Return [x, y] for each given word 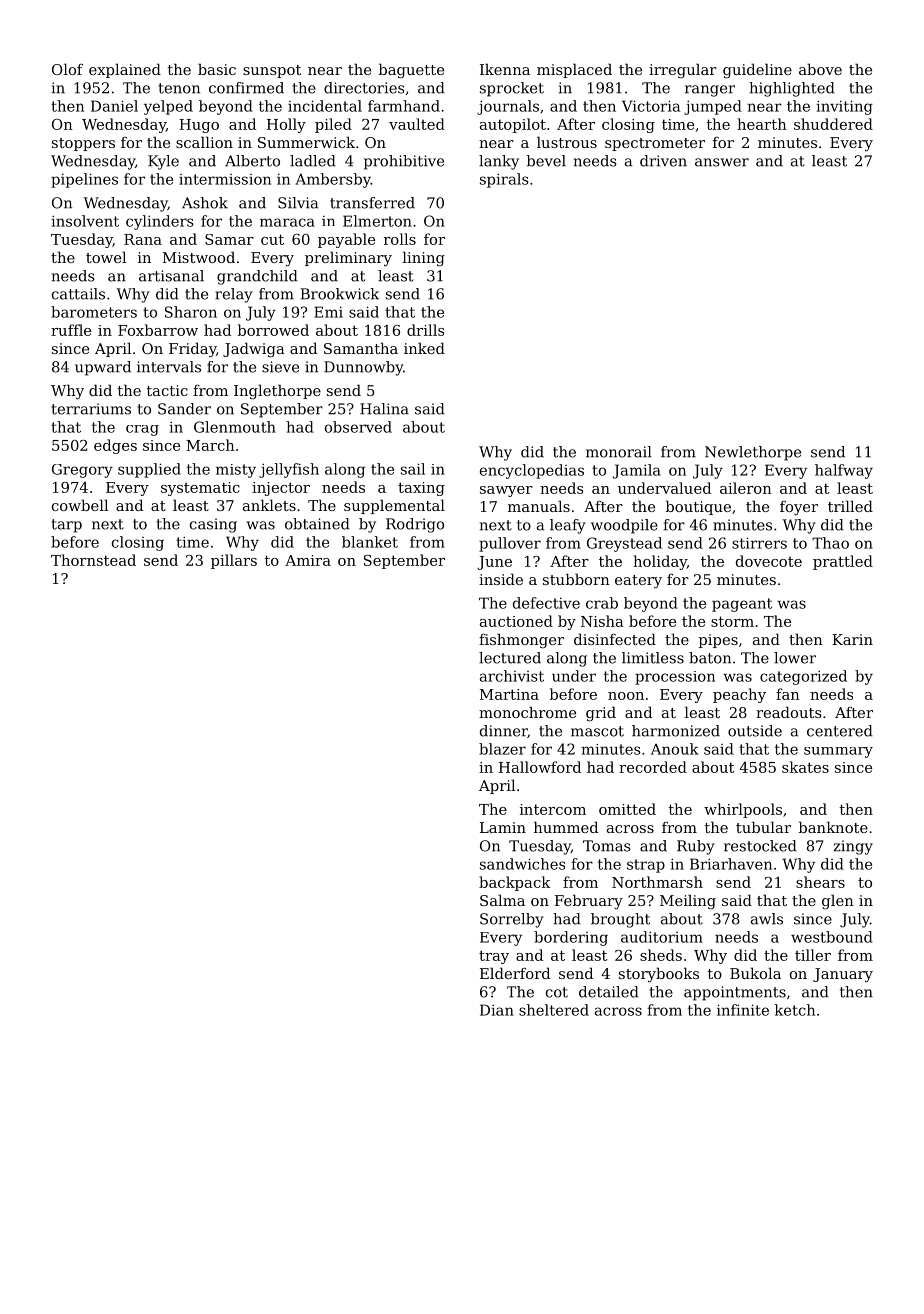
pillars [234, 561]
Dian [497, 1010]
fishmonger [521, 640]
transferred [372, 203]
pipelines [84, 180]
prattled [843, 562]
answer [722, 162]
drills [425, 330]
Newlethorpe [753, 453]
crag [142, 430]
